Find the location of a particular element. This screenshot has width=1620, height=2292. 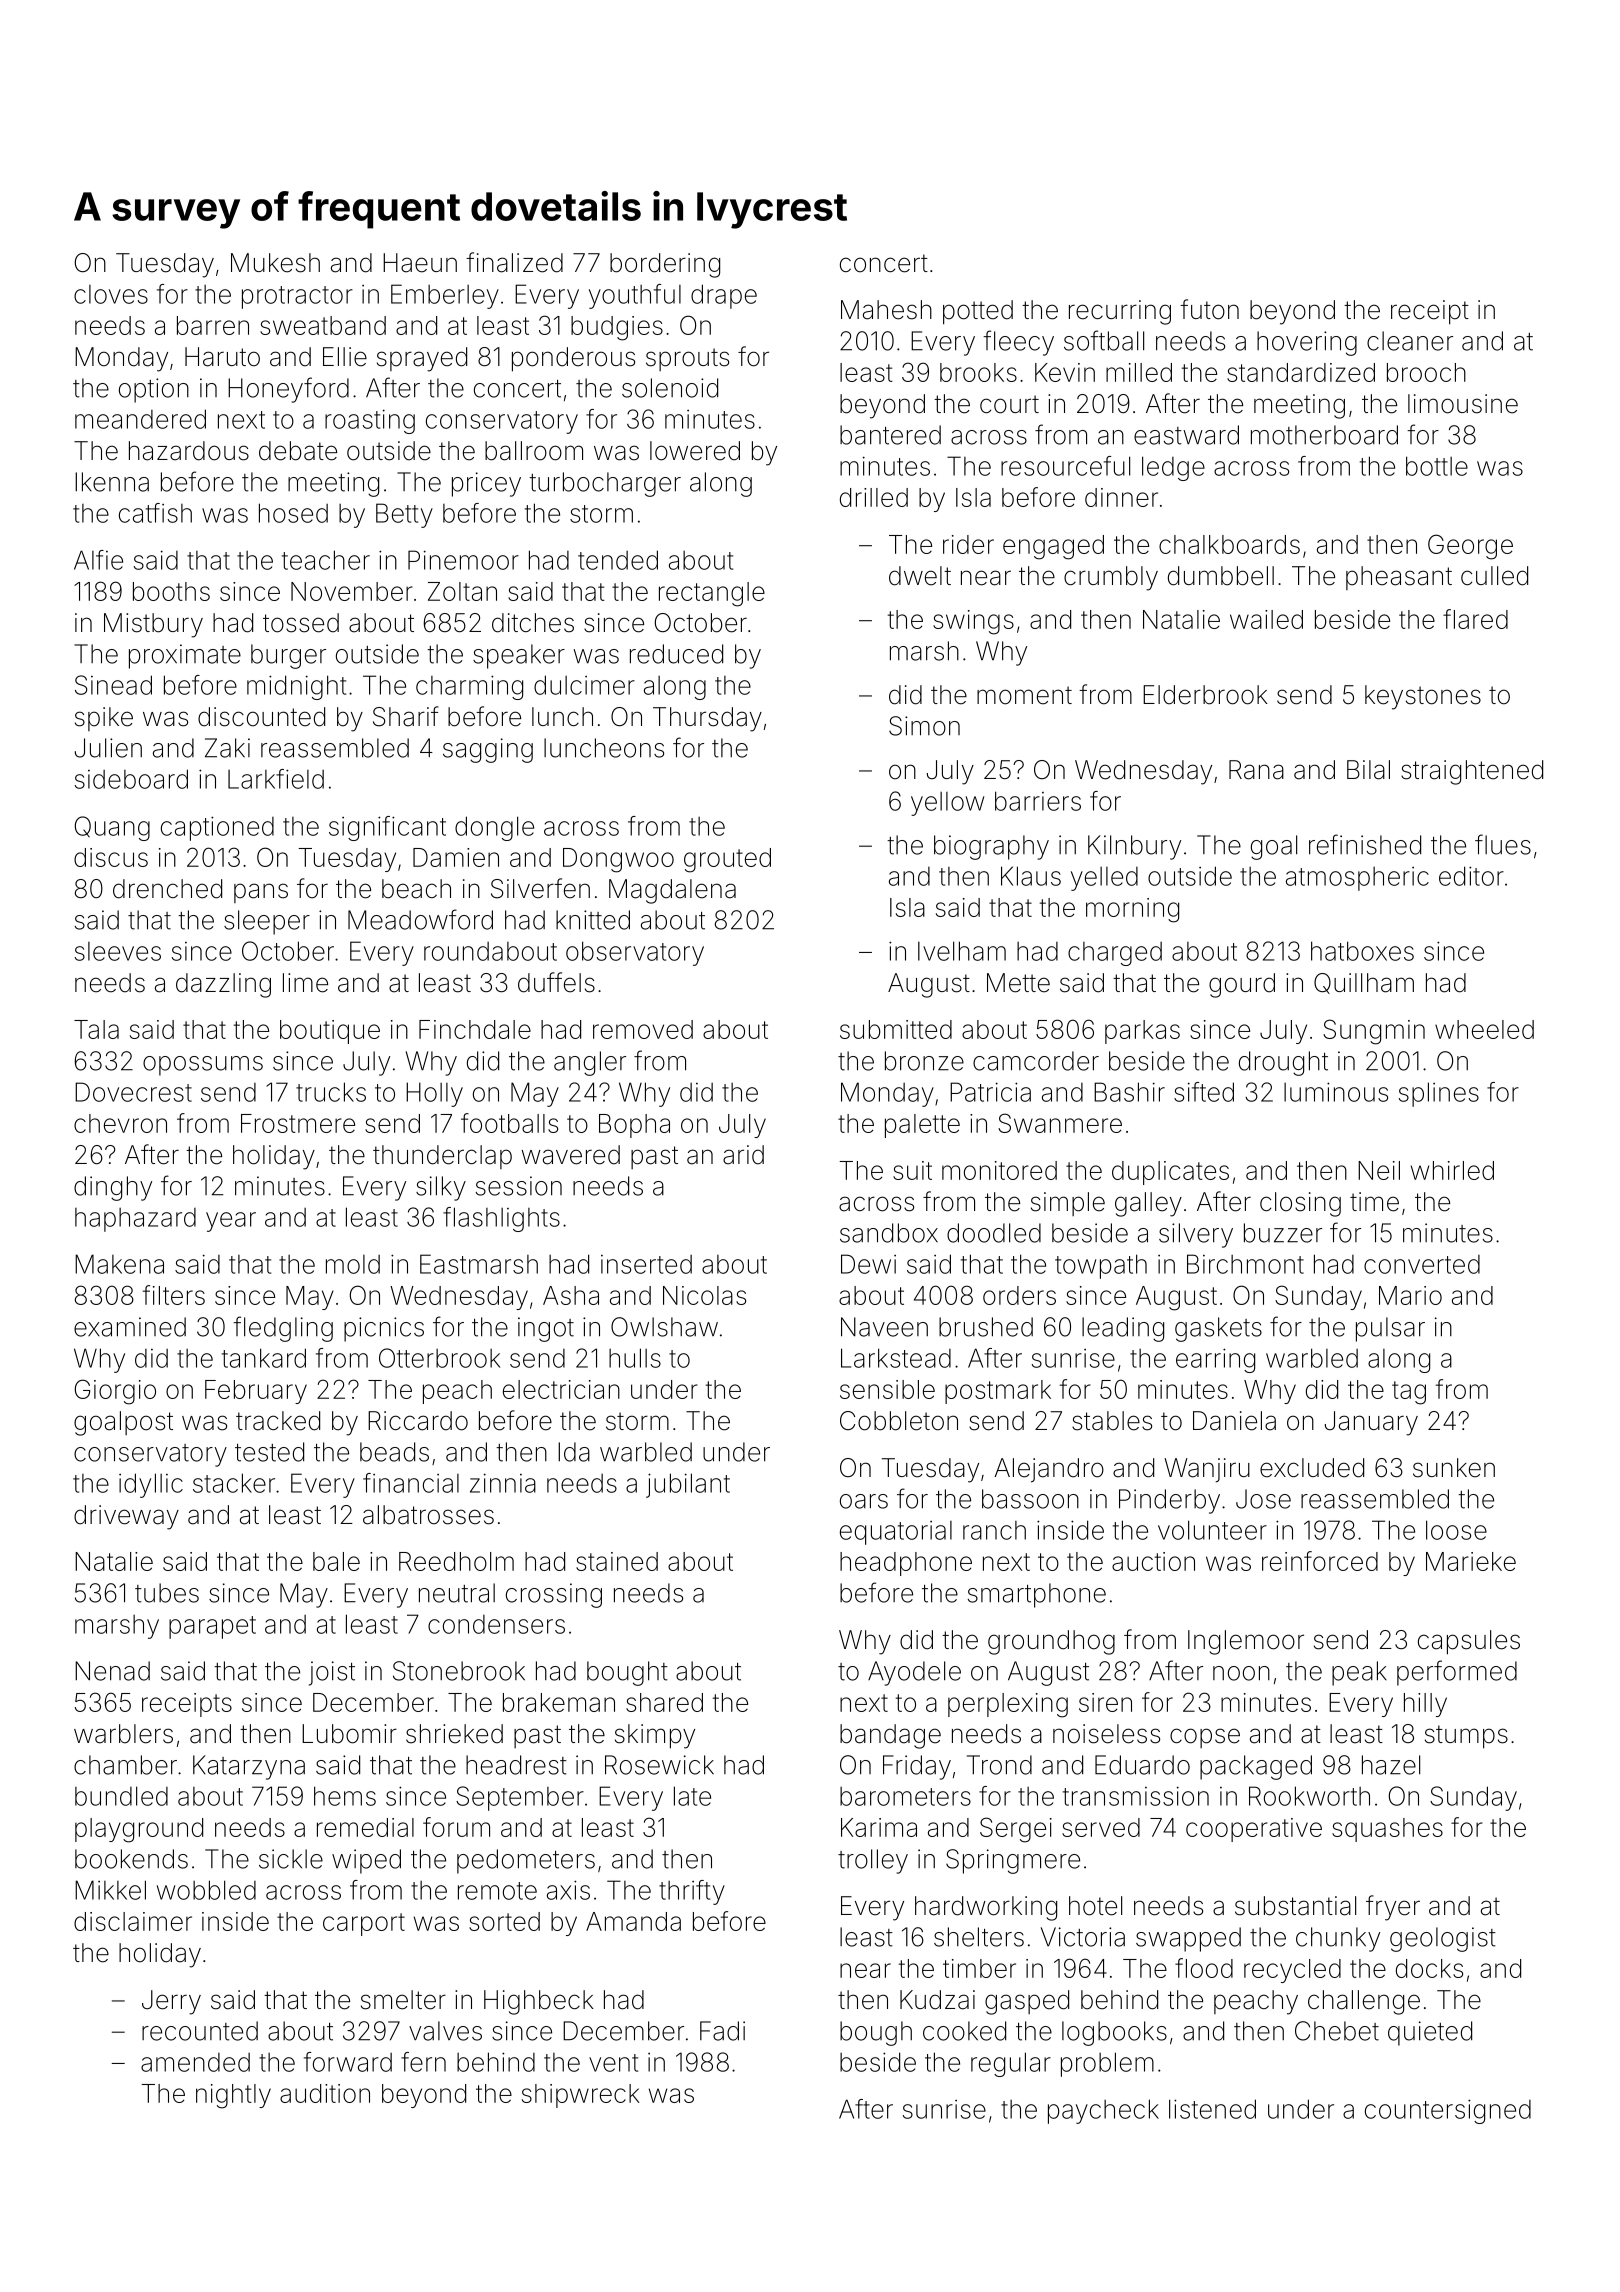

Cobbleton is located at coordinates (899, 1421).
